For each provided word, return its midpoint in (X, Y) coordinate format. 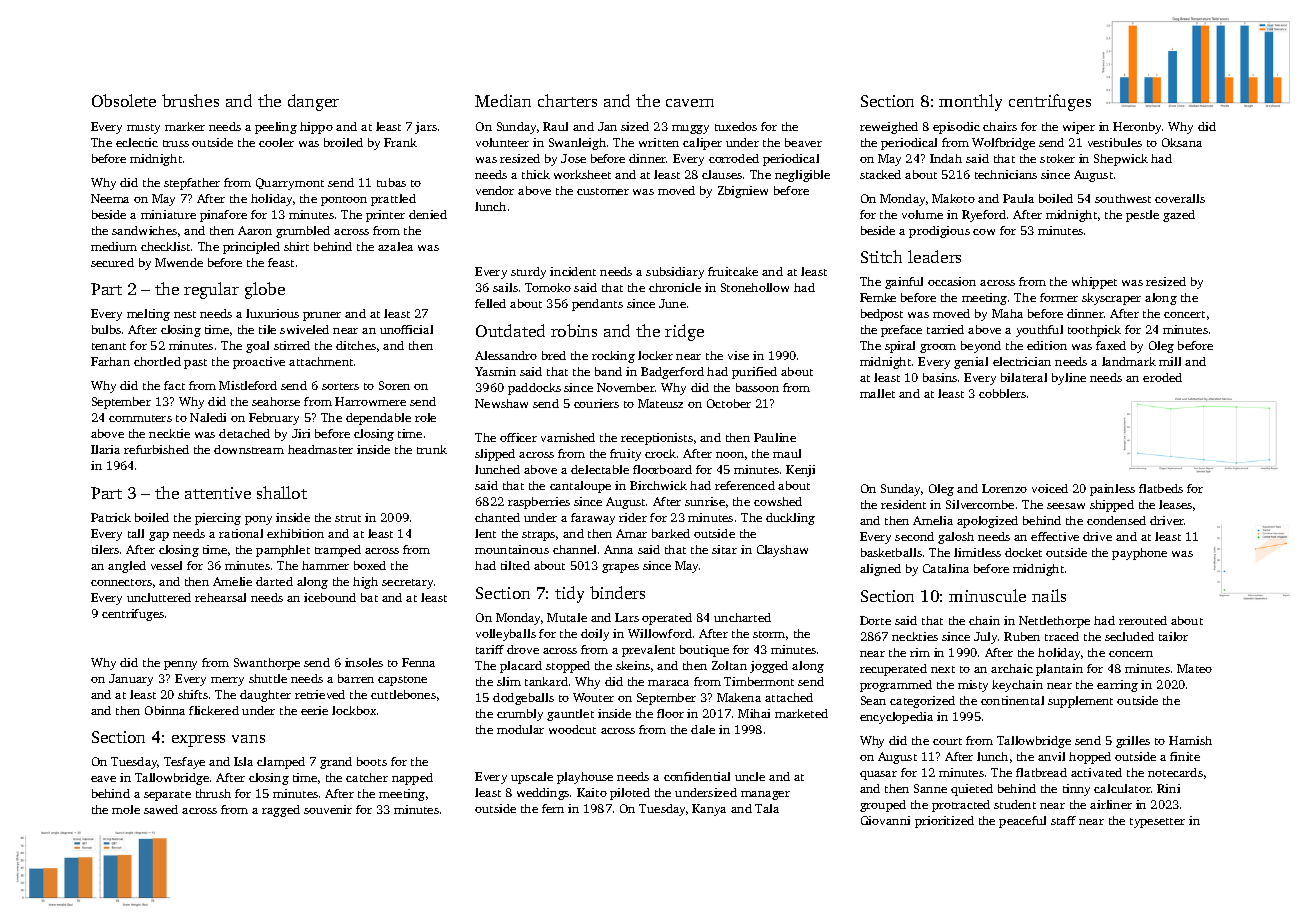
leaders (934, 256)
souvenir (328, 809)
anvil (1051, 756)
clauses (722, 174)
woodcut (572, 729)
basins (940, 377)
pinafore (223, 216)
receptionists (657, 439)
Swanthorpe (267, 664)
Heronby (1137, 128)
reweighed (889, 128)
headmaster (320, 449)
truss (176, 143)
